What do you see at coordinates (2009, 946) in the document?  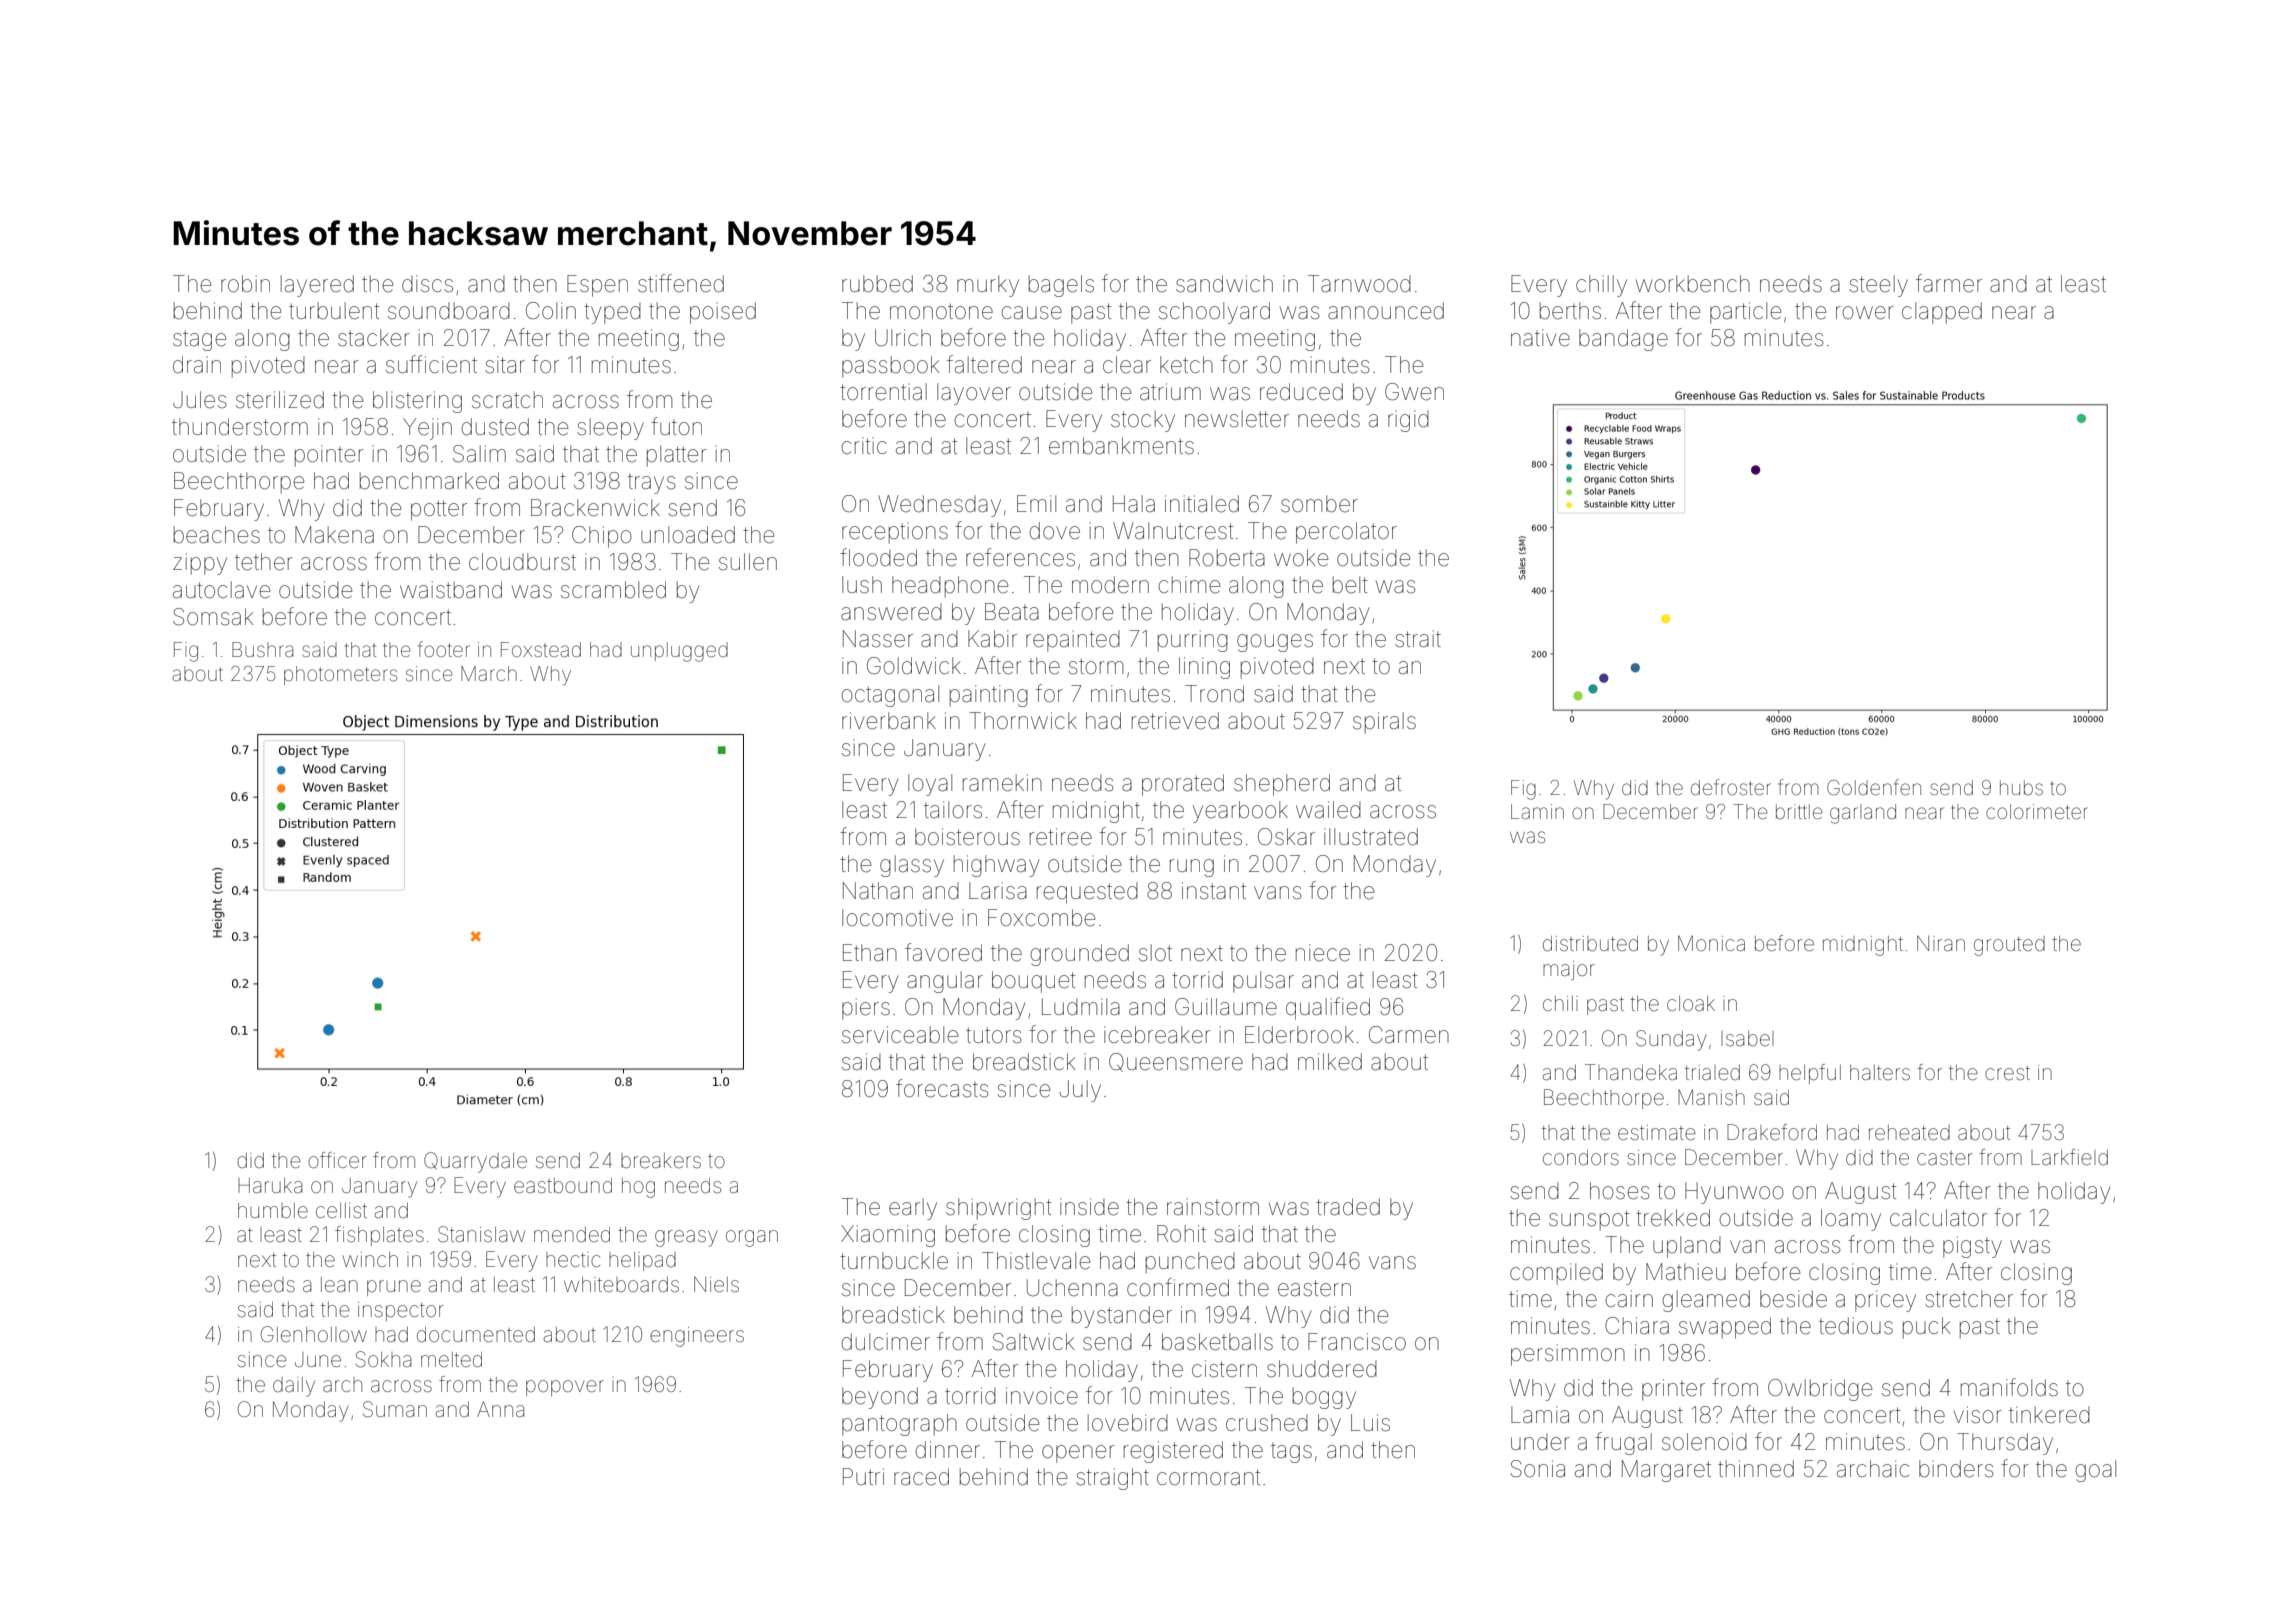 I see `grouted` at bounding box center [2009, 946].
